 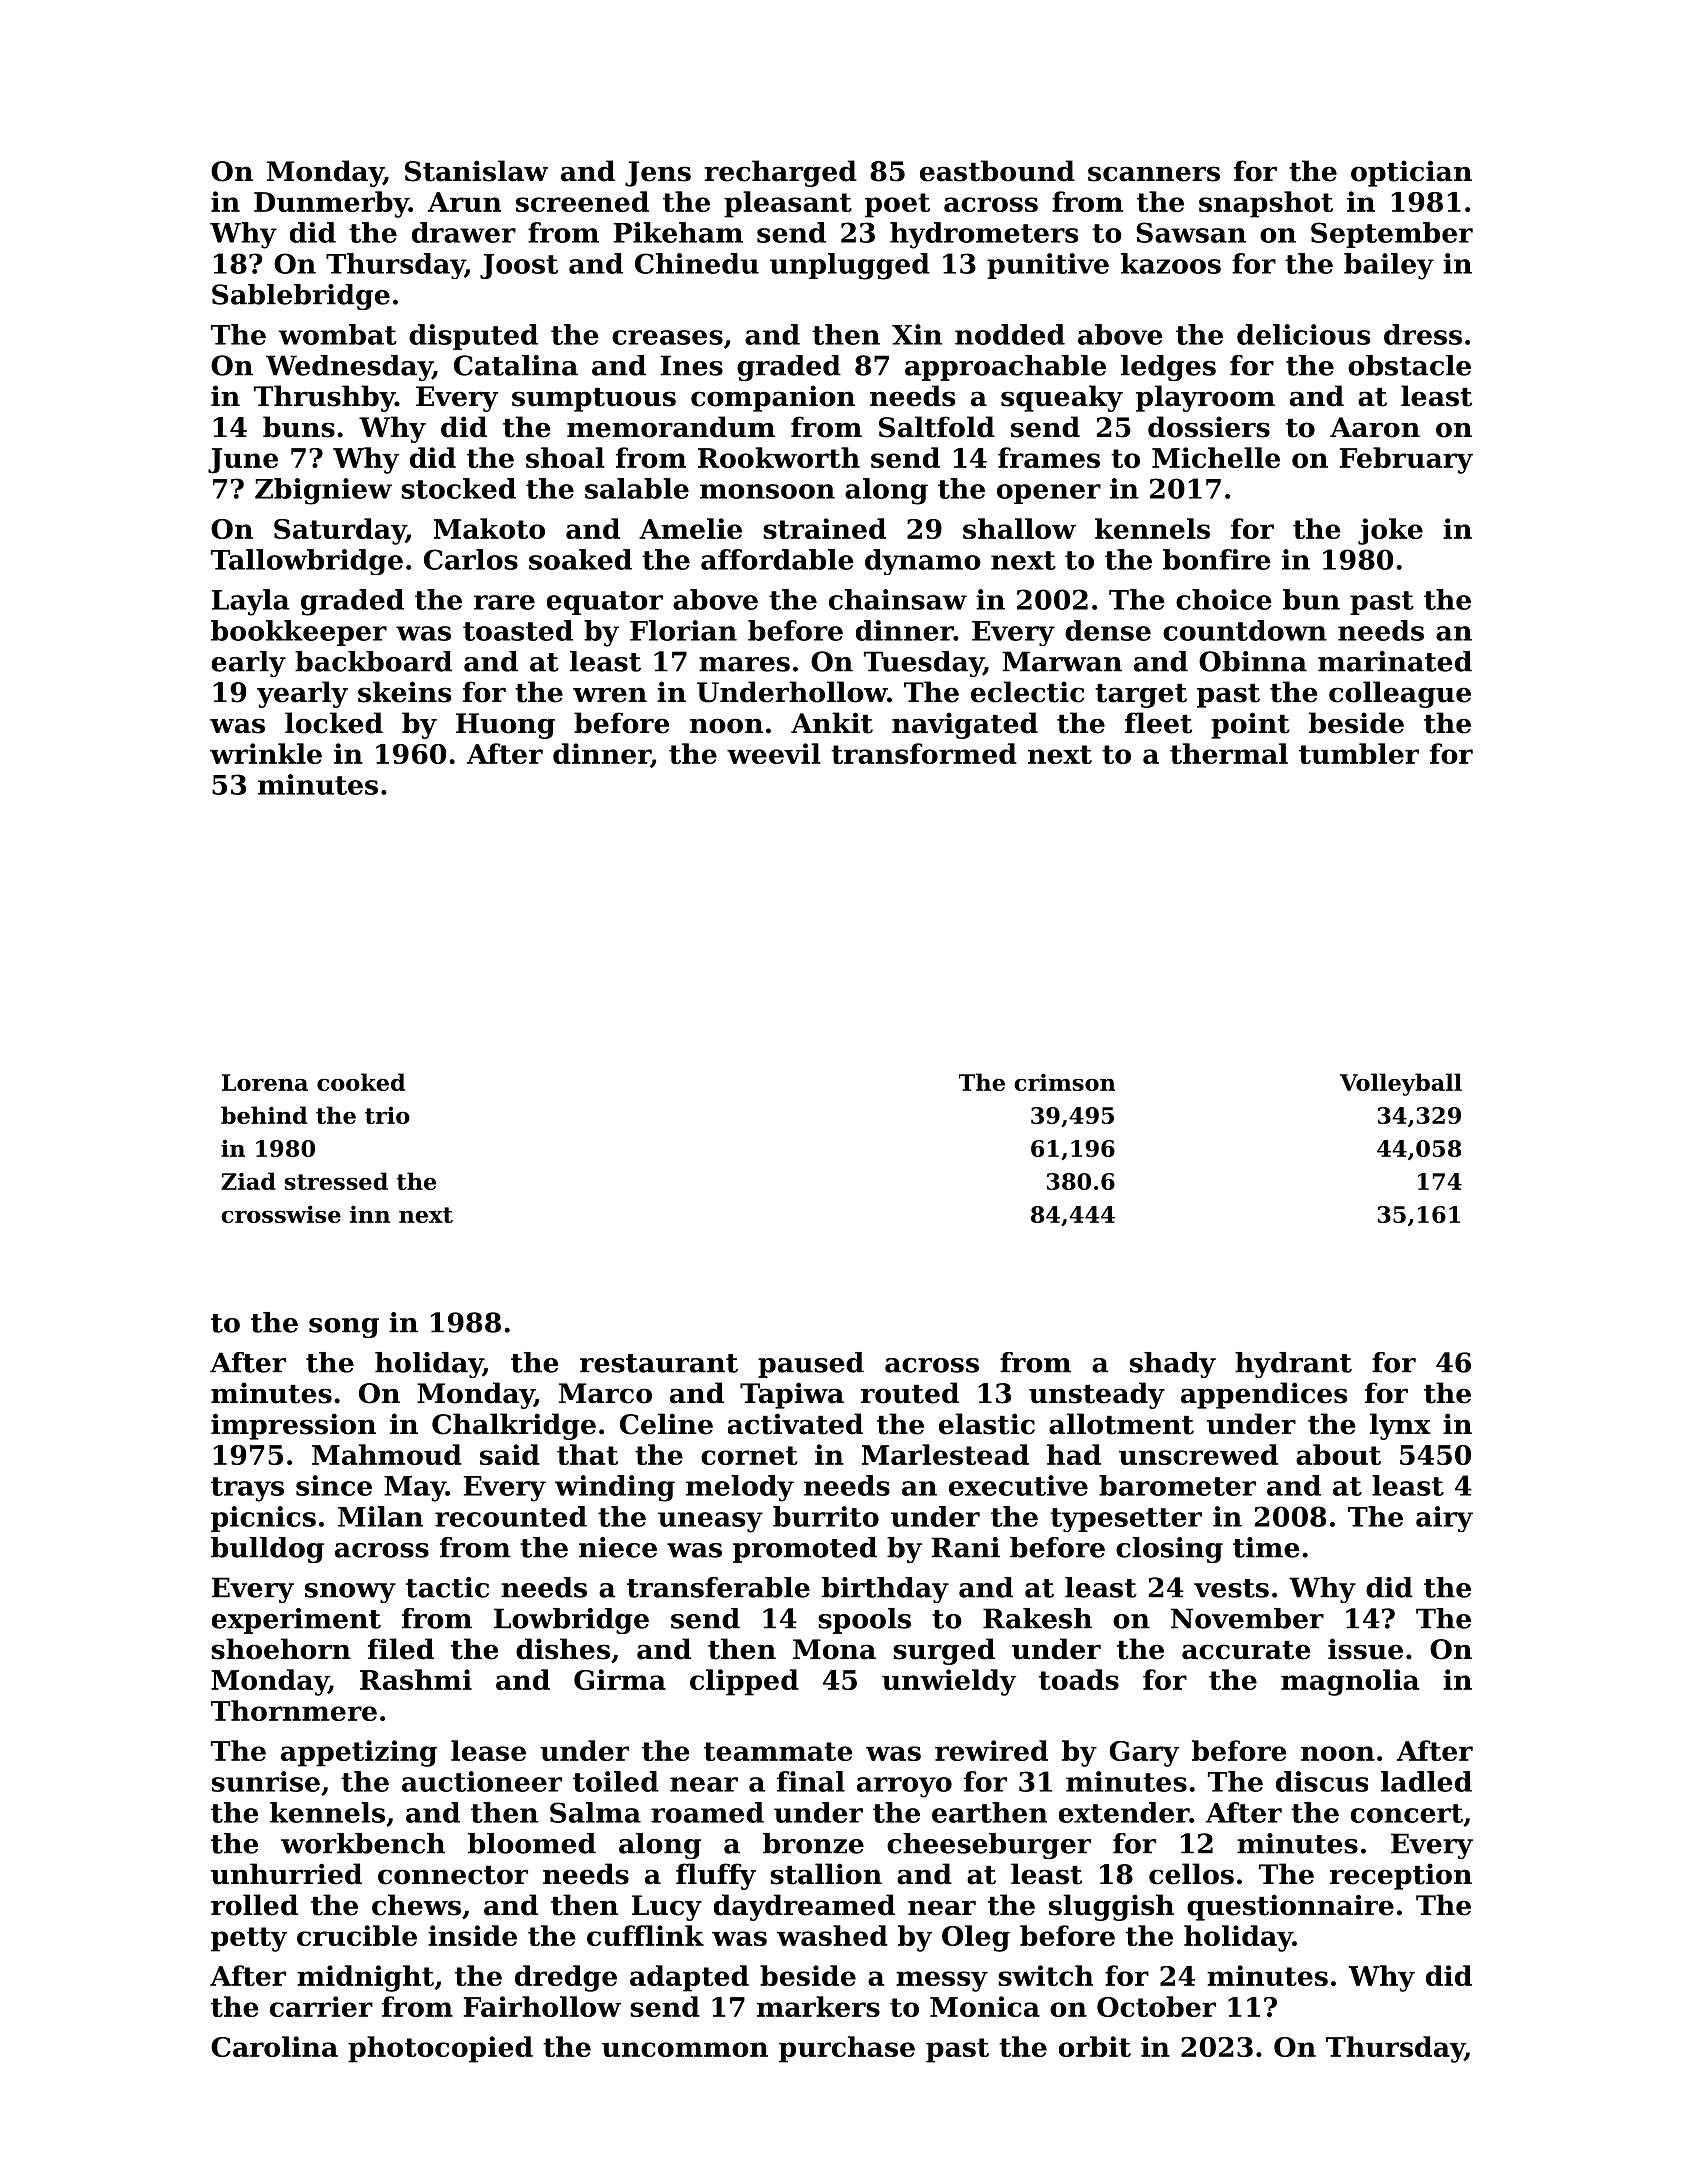 What do you see at coordinates (274, 2046) in the document?
I see `Carolina` at bounding box center [274, 2046].
